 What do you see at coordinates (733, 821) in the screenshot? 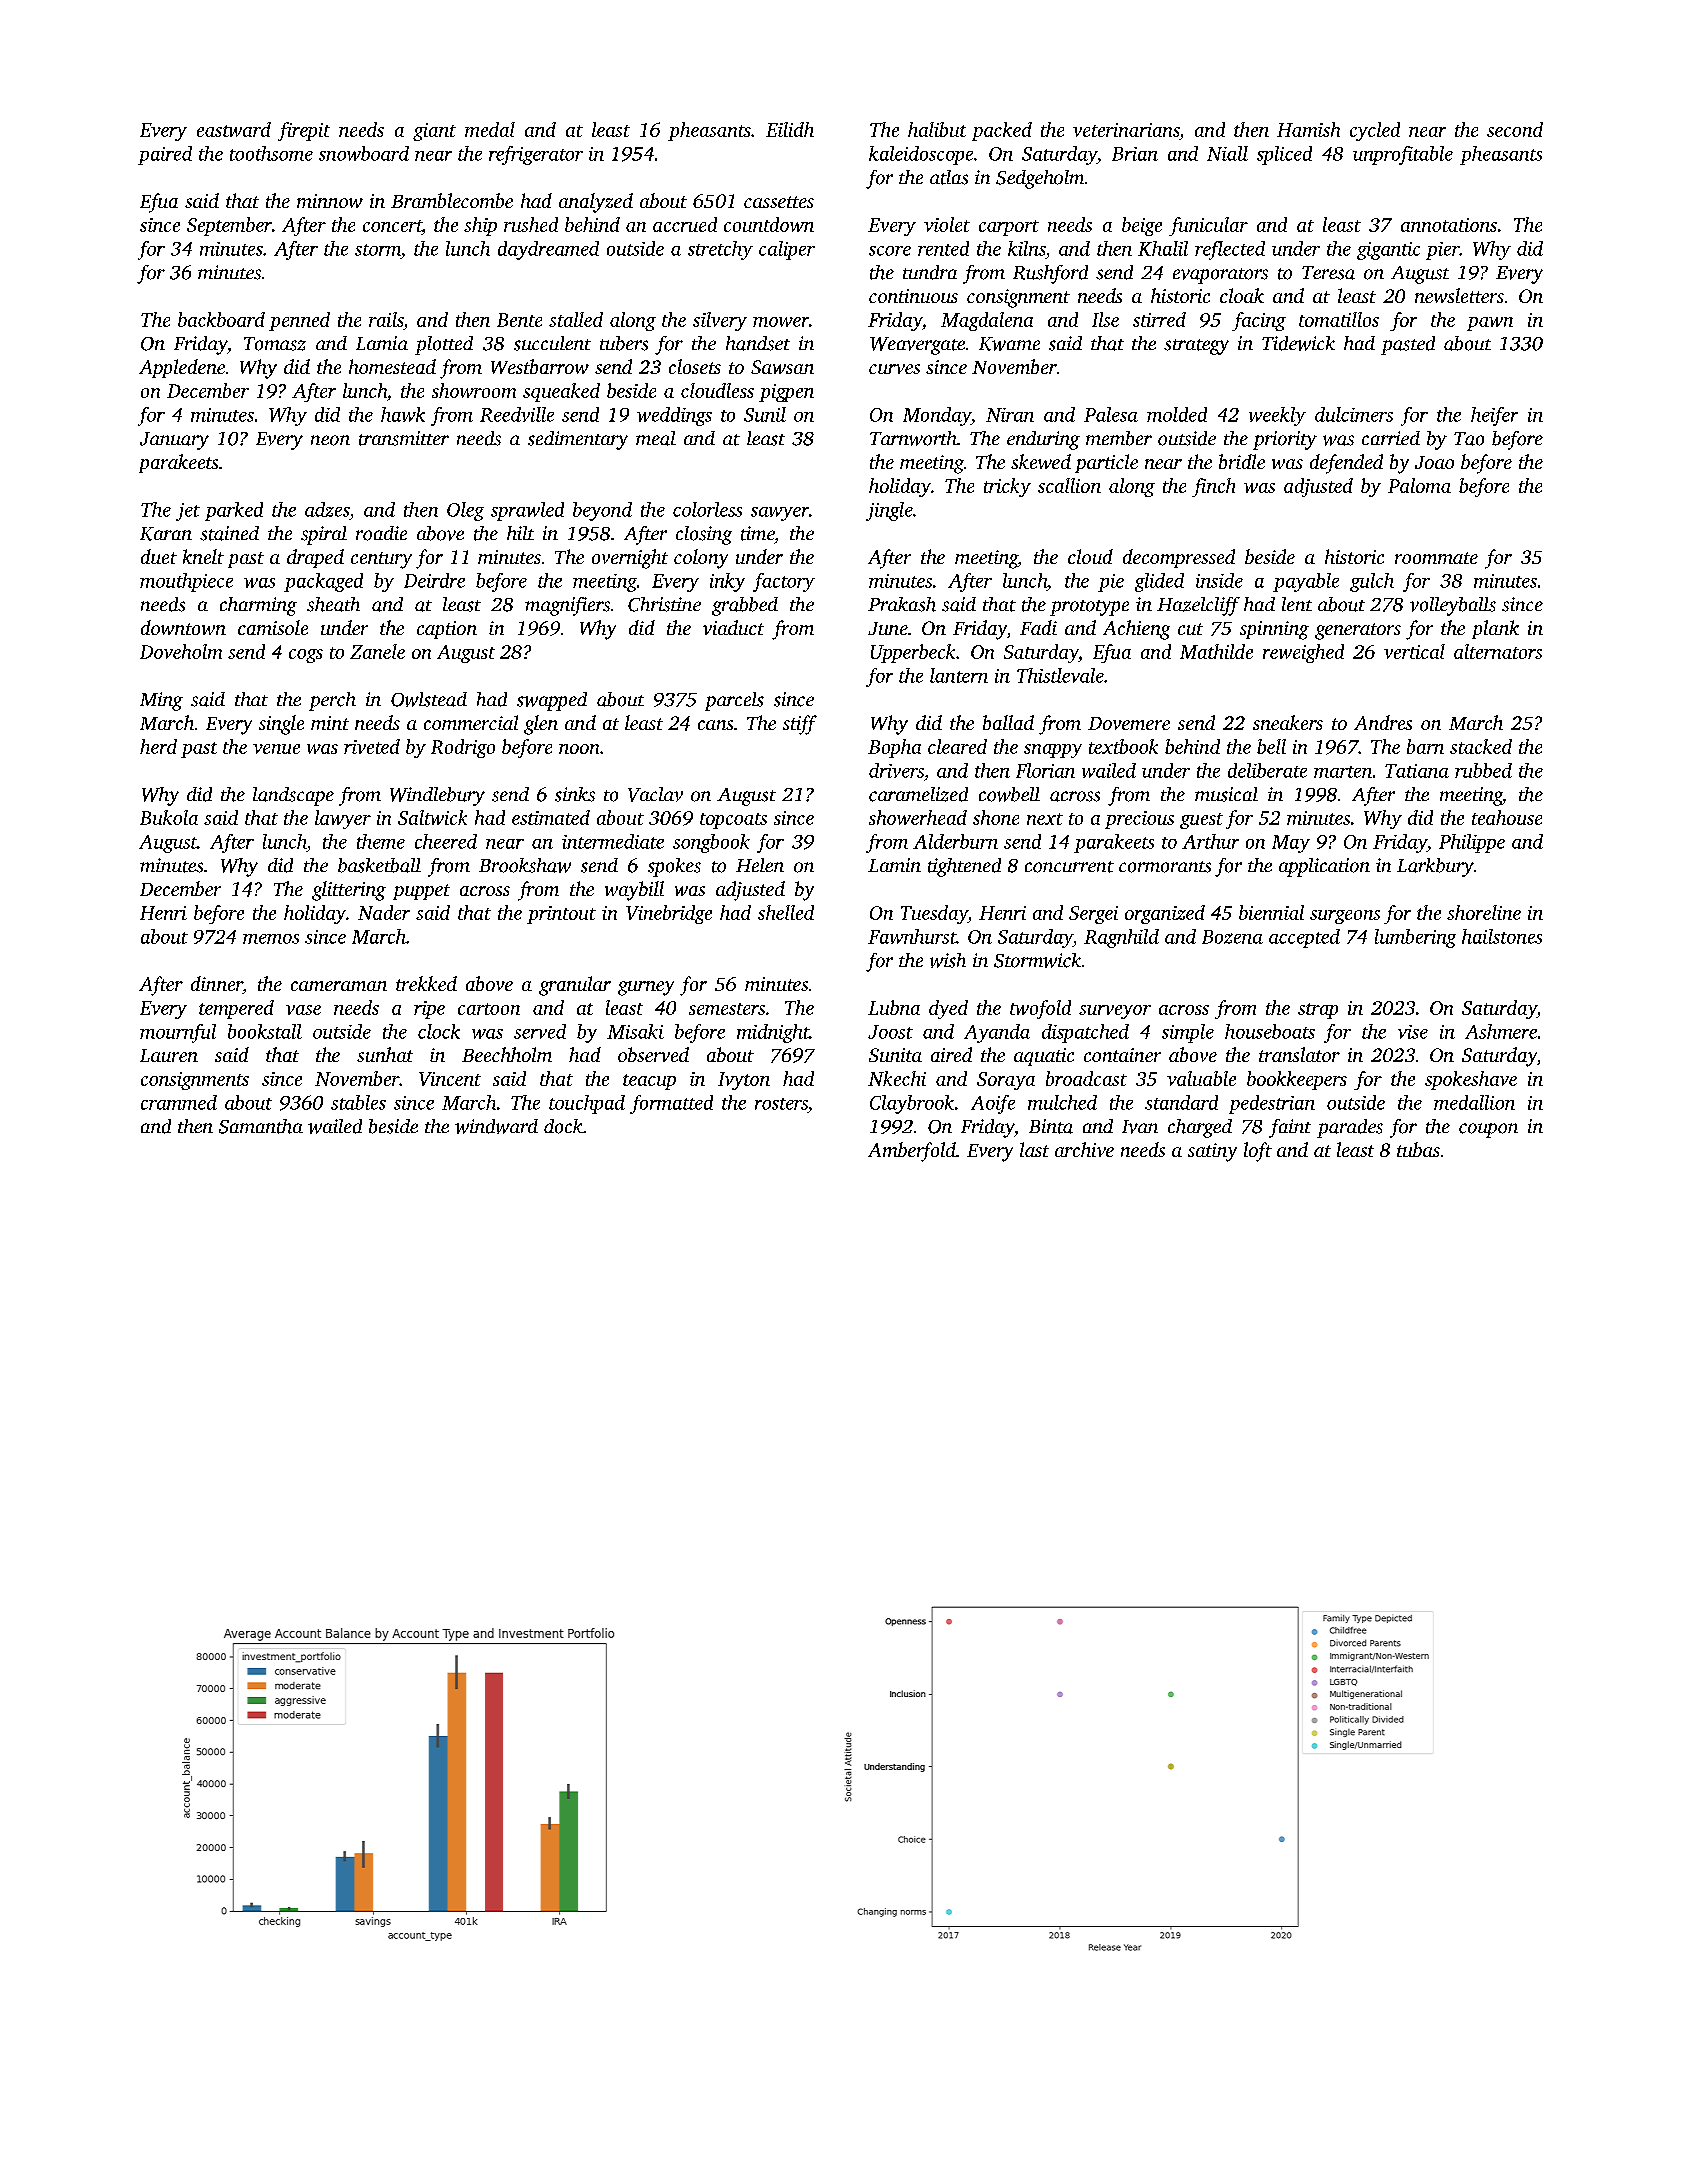
I see `topcoats` at bounding box center [733, 821].
